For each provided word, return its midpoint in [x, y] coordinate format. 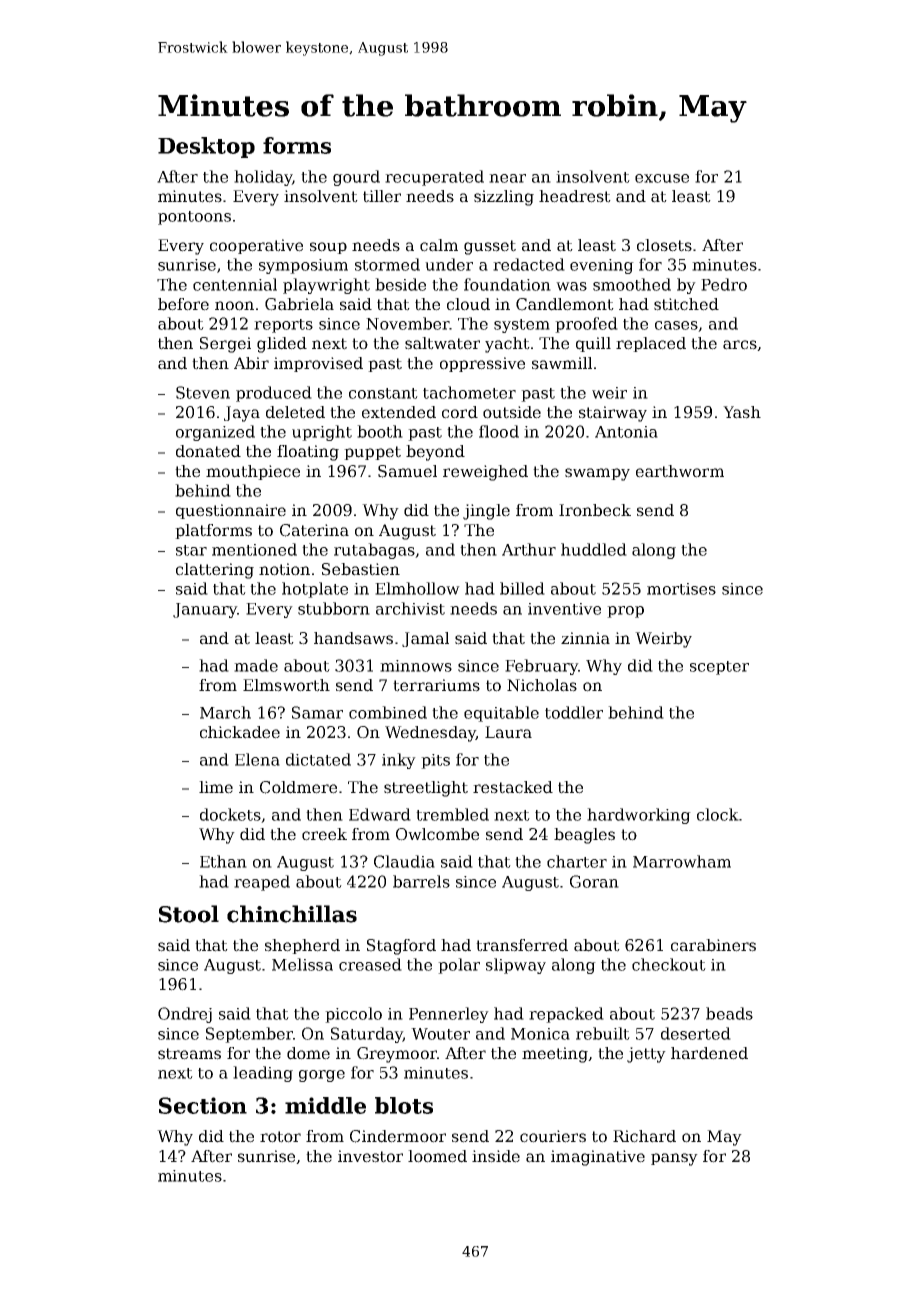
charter [577, 861]
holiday [263, 178]
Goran [594, 881]
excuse [662, 178]
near [507, 178]
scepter [719, 668]
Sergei [225, 345]
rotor [280, 1137]
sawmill [562, 363]
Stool [189, 914]
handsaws [353, 638]
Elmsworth [286, 685]
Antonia [626, 432]
